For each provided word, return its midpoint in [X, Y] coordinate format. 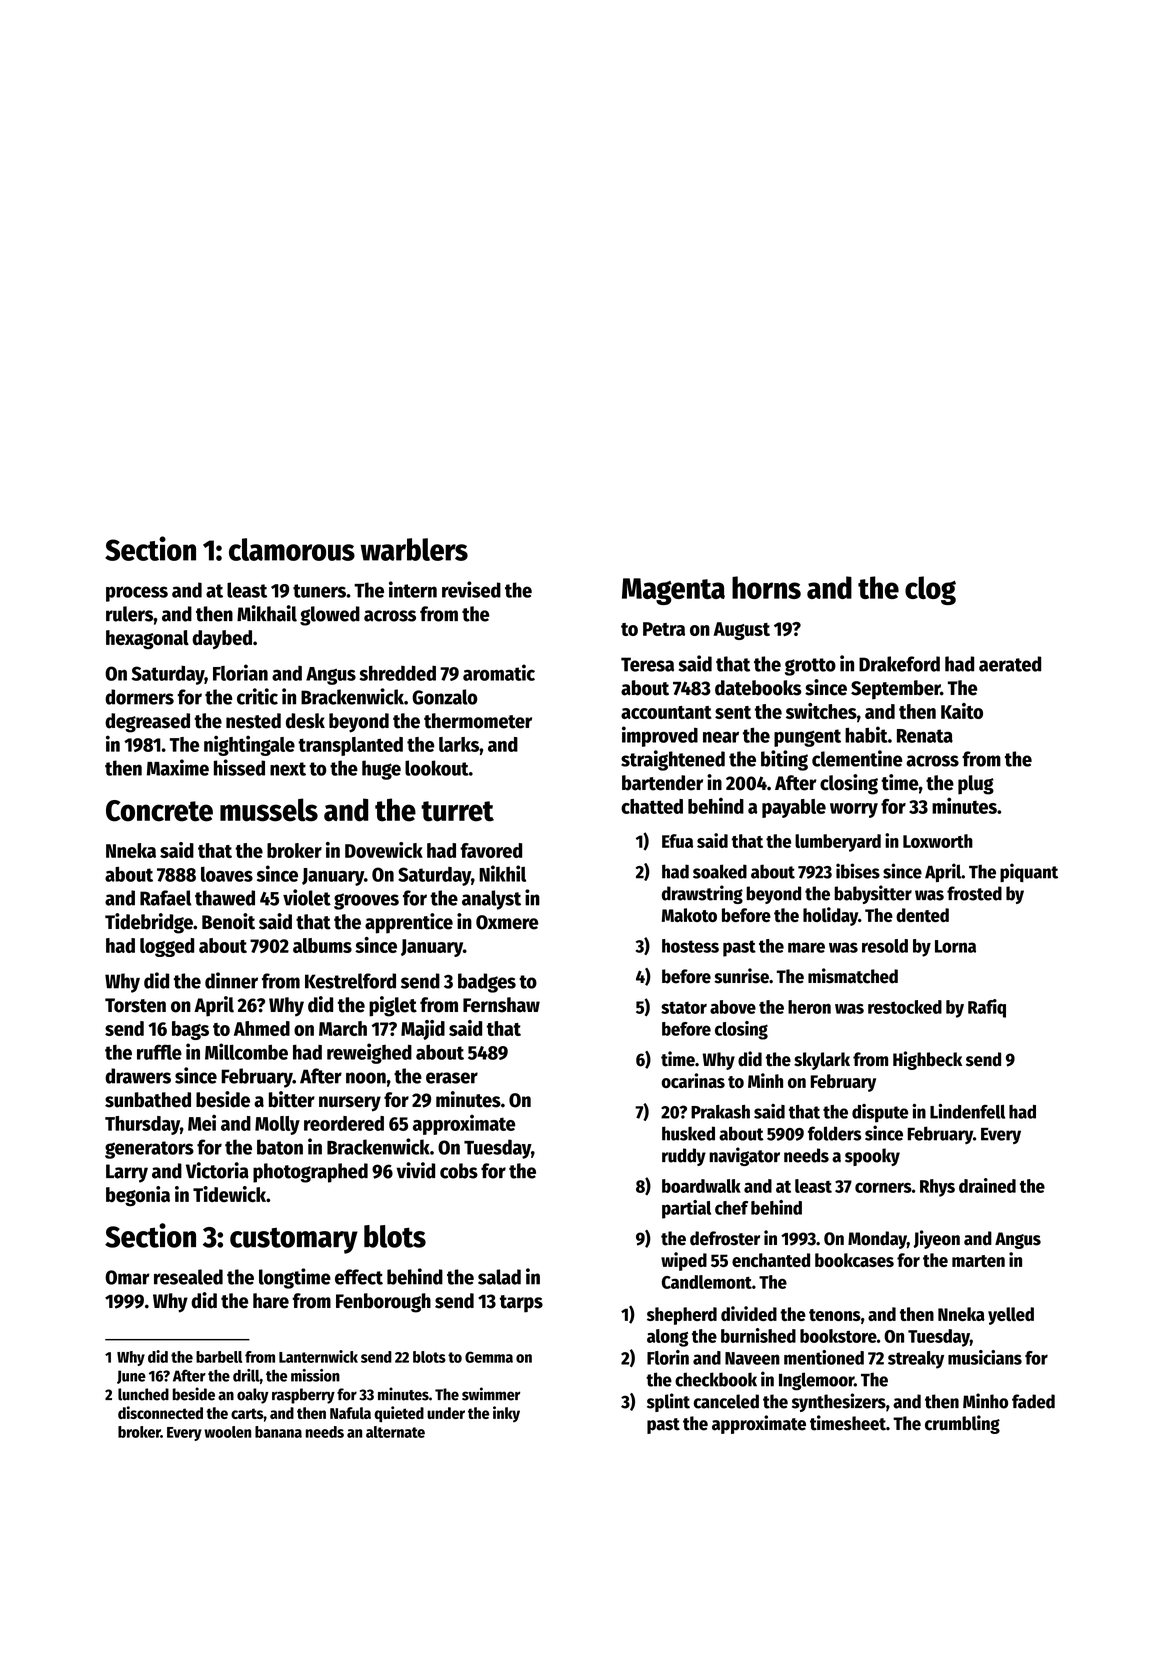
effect [359, 1277]
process [137, 594]
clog [930, 590]
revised [471, 589]
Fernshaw [501, 1005]
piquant [1029, 872]
